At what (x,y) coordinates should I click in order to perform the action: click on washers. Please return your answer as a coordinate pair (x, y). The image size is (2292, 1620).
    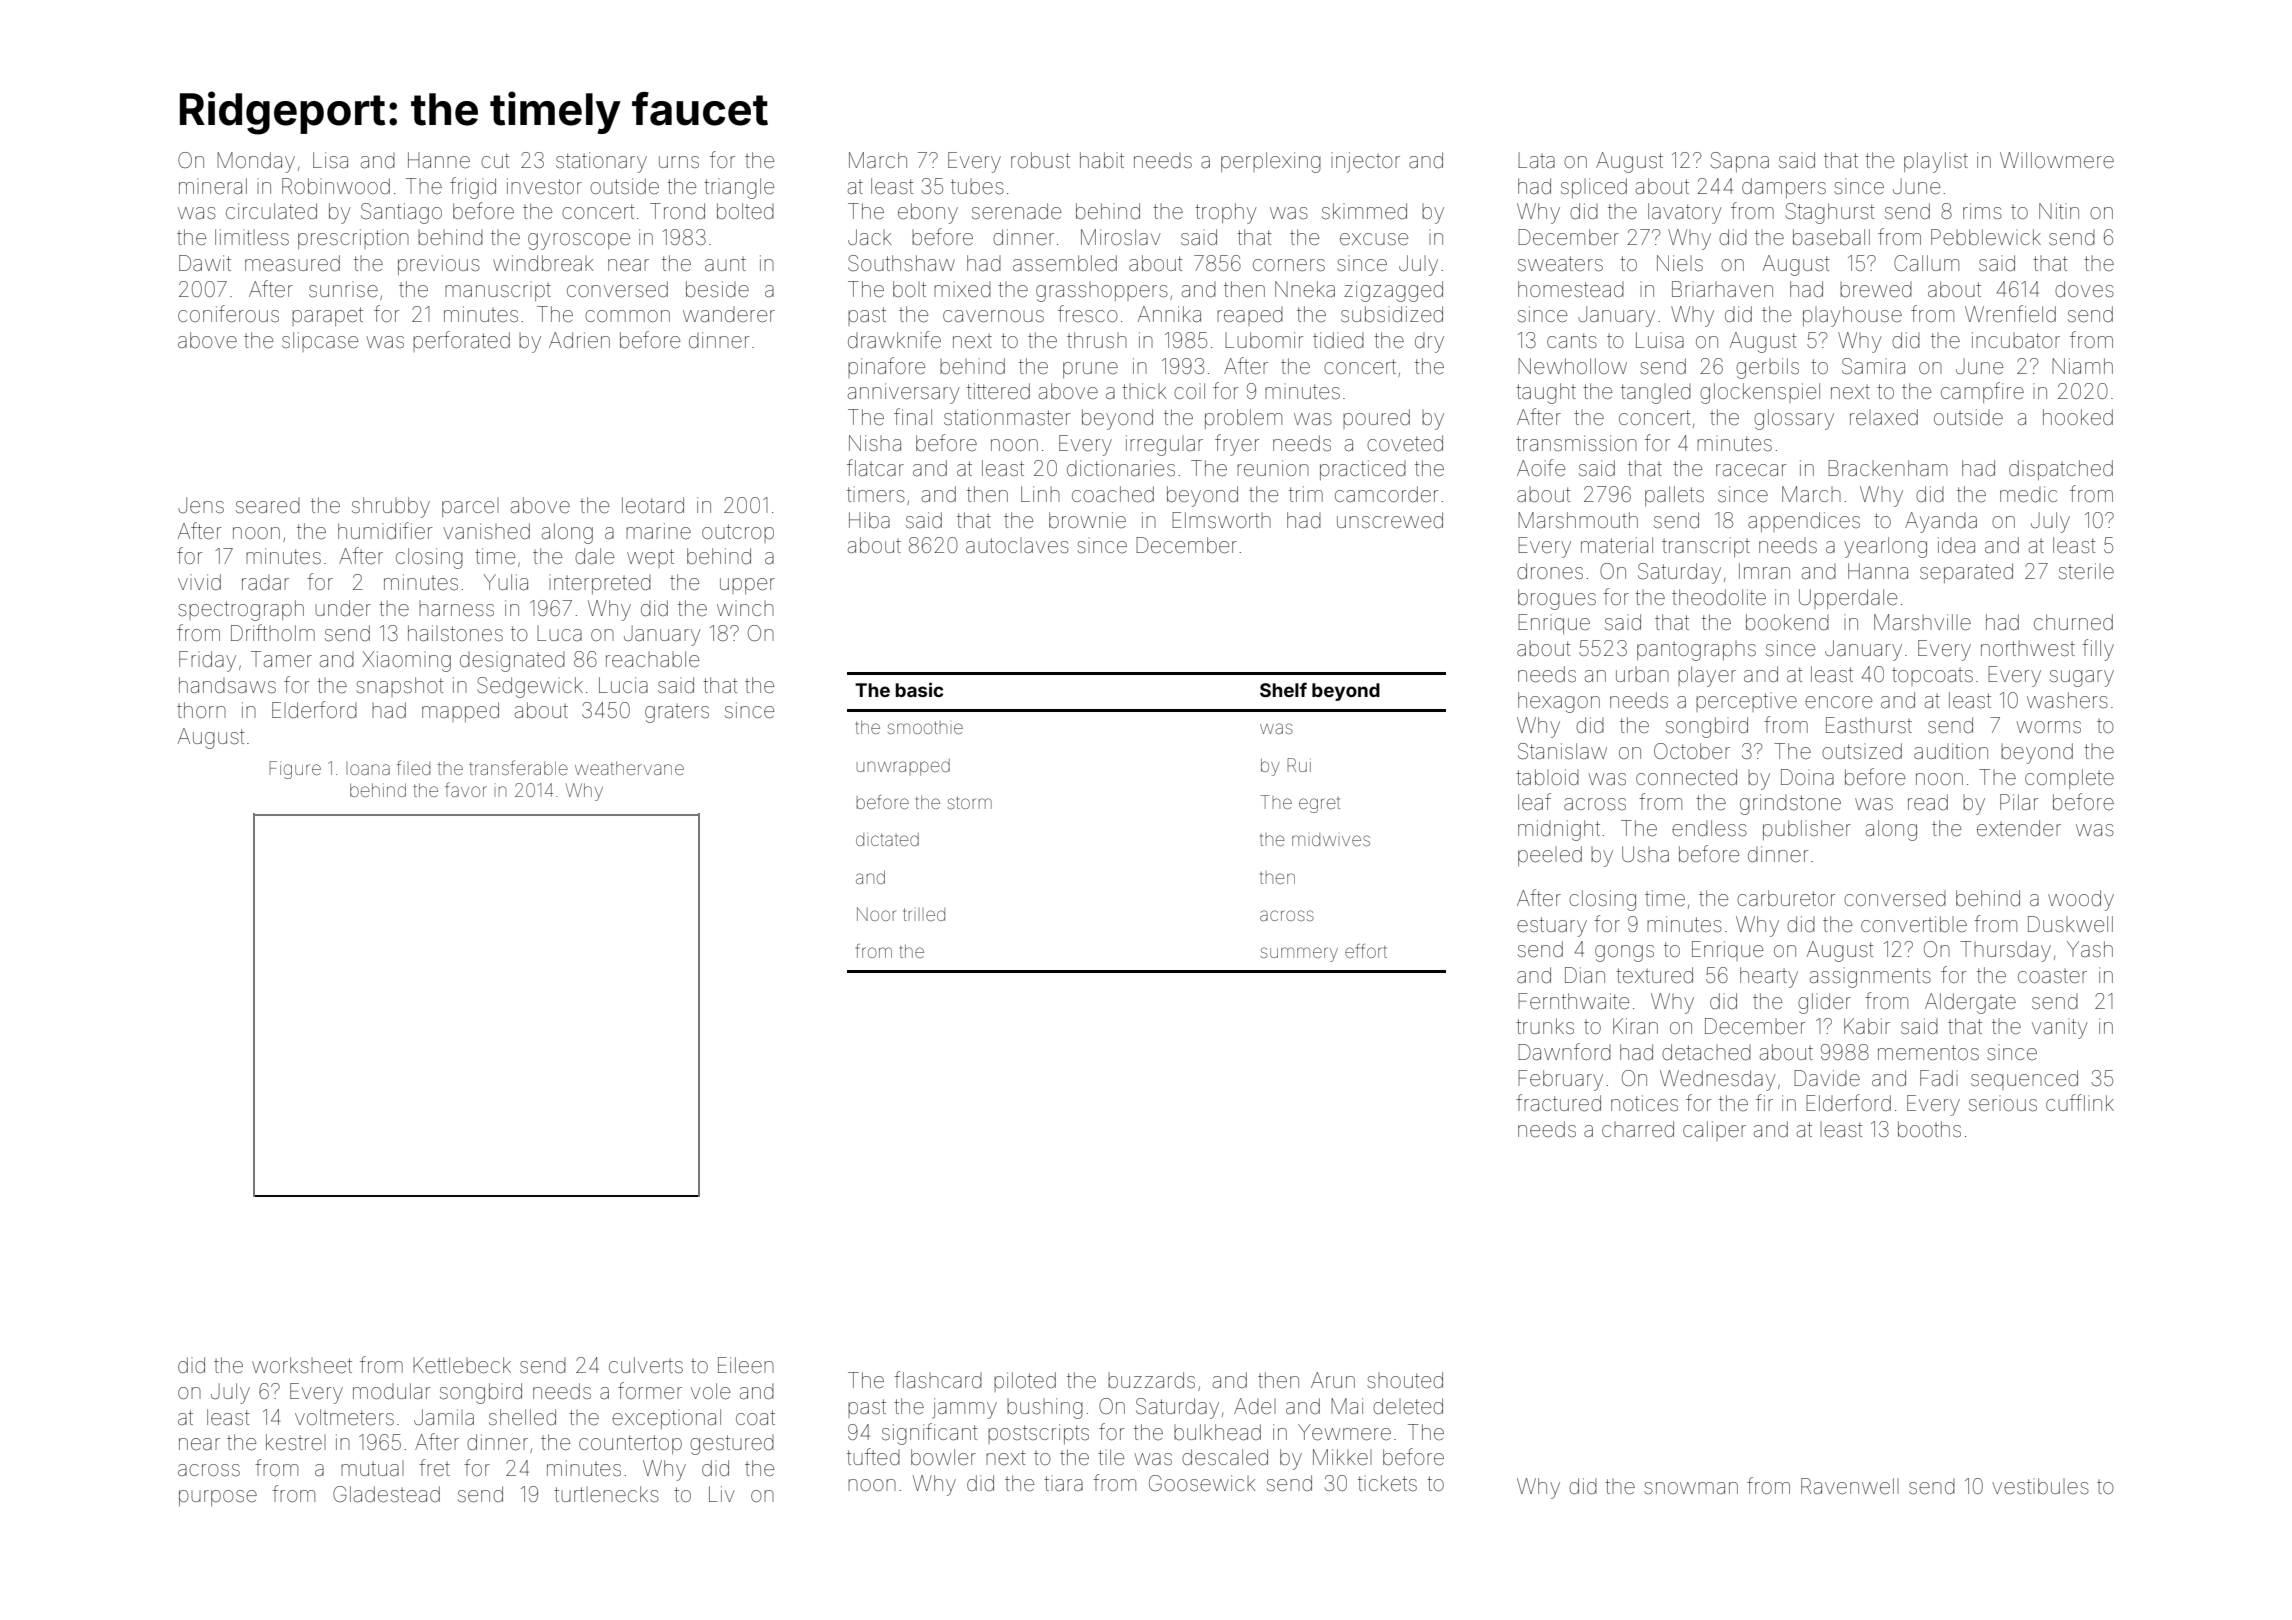
    Looking at the image, I should click on (2067, 700).
